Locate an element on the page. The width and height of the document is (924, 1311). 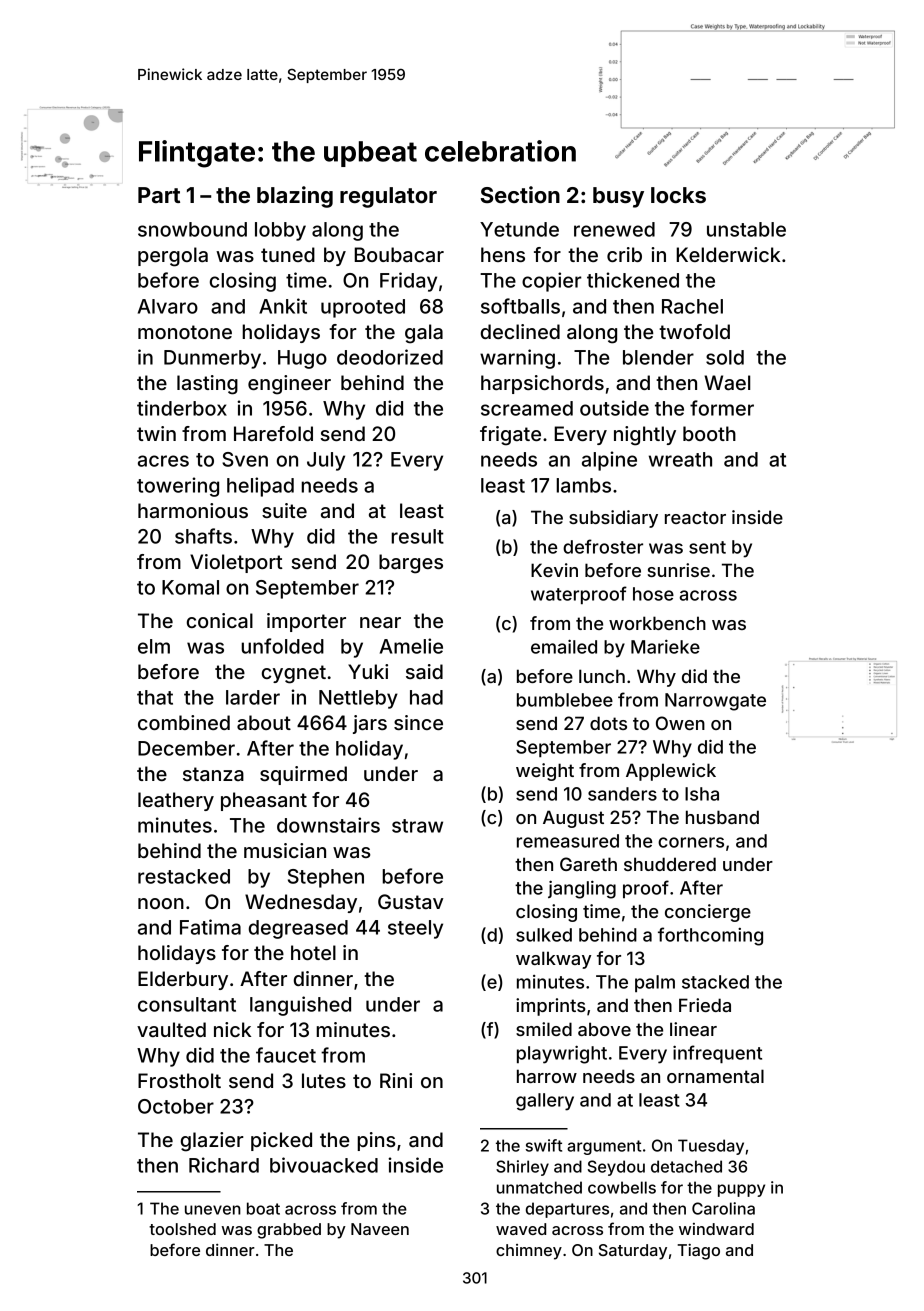
bivouacked is located at coordinates (324, 1165).
